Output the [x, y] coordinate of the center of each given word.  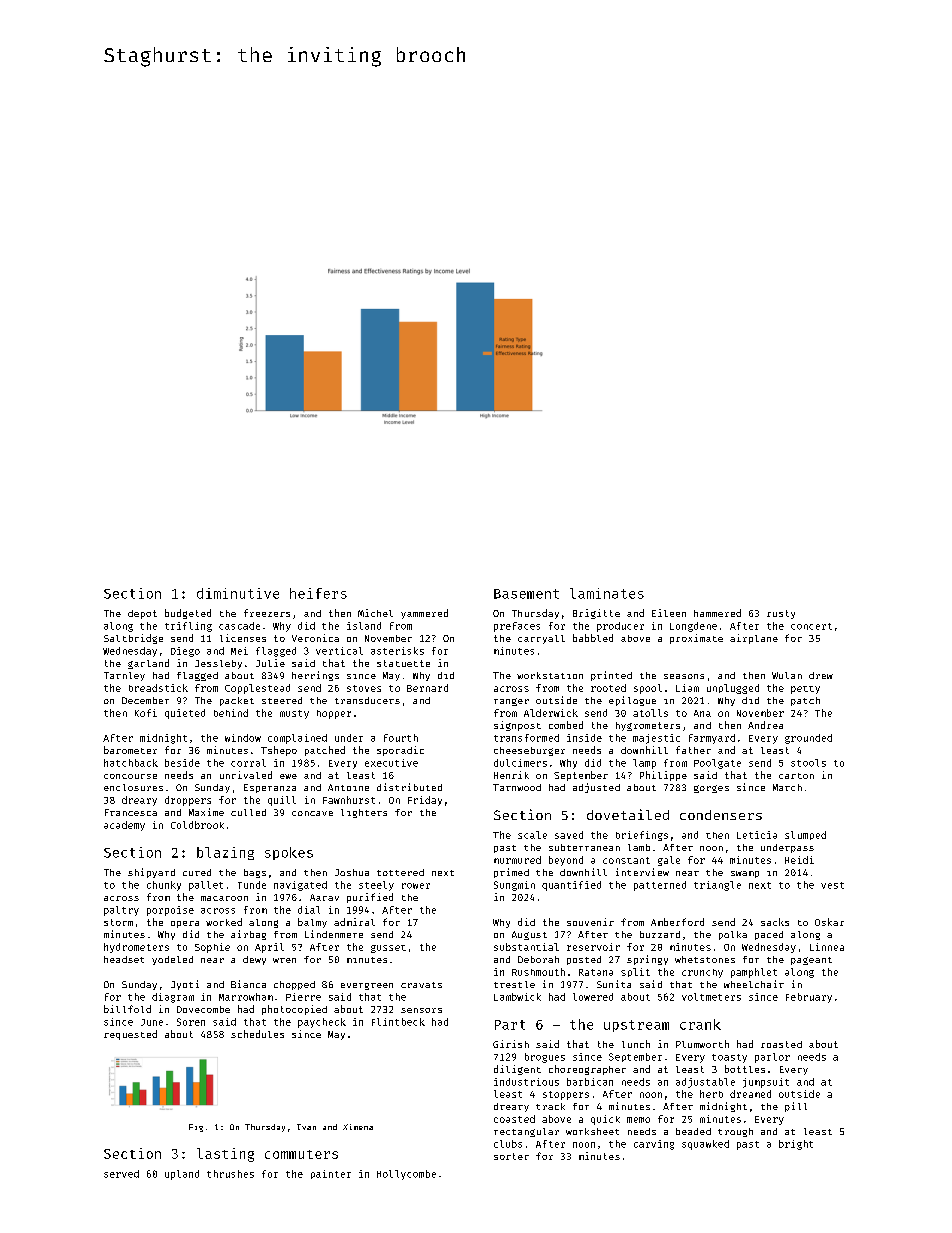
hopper [334, 714]
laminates [607, 593]
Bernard [427, 688]
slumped [805, 835]
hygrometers [648, 726]
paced [769, 935]
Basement [526, 594]
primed [511, 873]
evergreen [367, 986]
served [121, 1174]
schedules [257, 1034]
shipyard [151, 873]
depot [142, 614]
